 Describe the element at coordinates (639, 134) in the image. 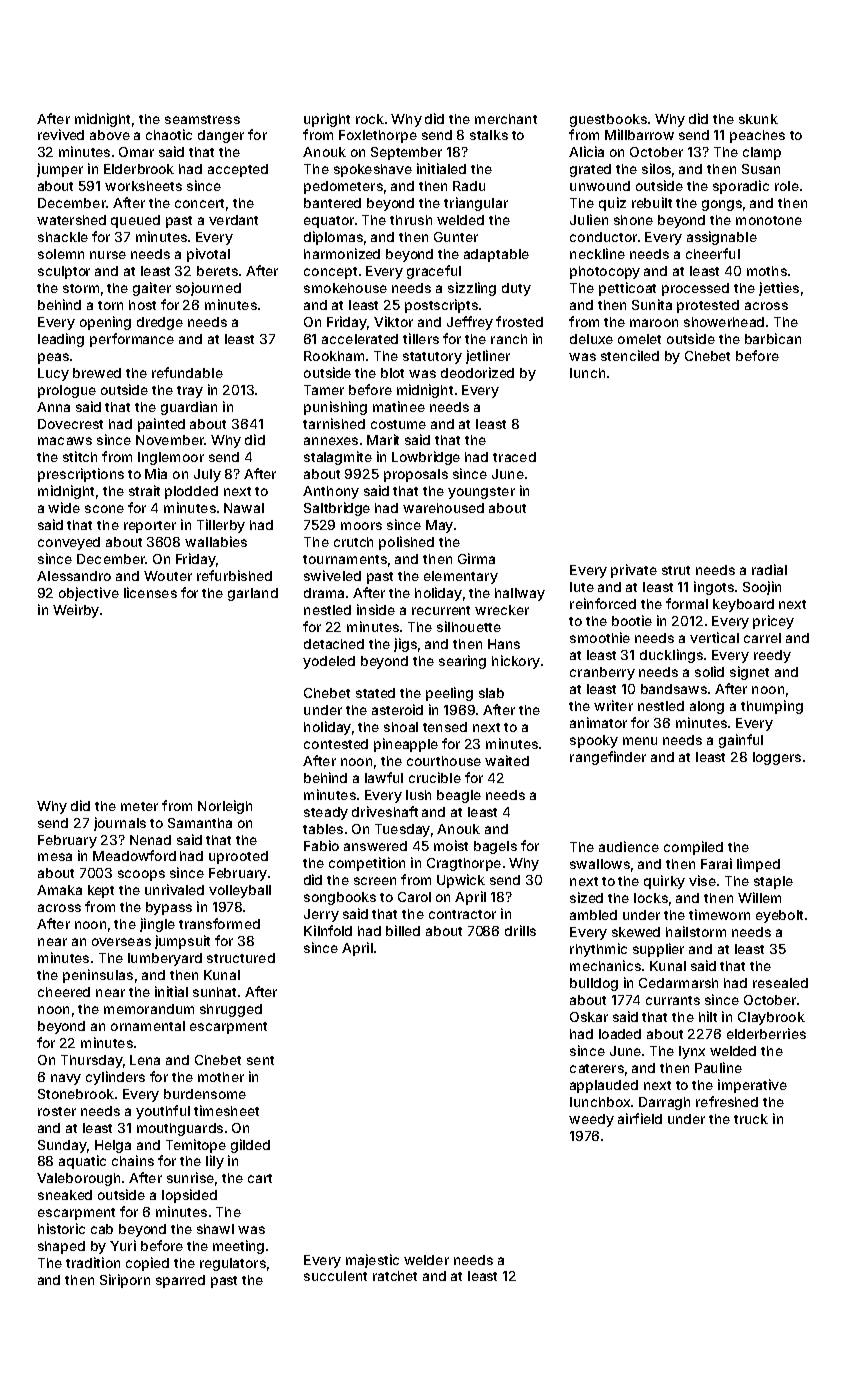

I see `Millbarrow` at that location.
